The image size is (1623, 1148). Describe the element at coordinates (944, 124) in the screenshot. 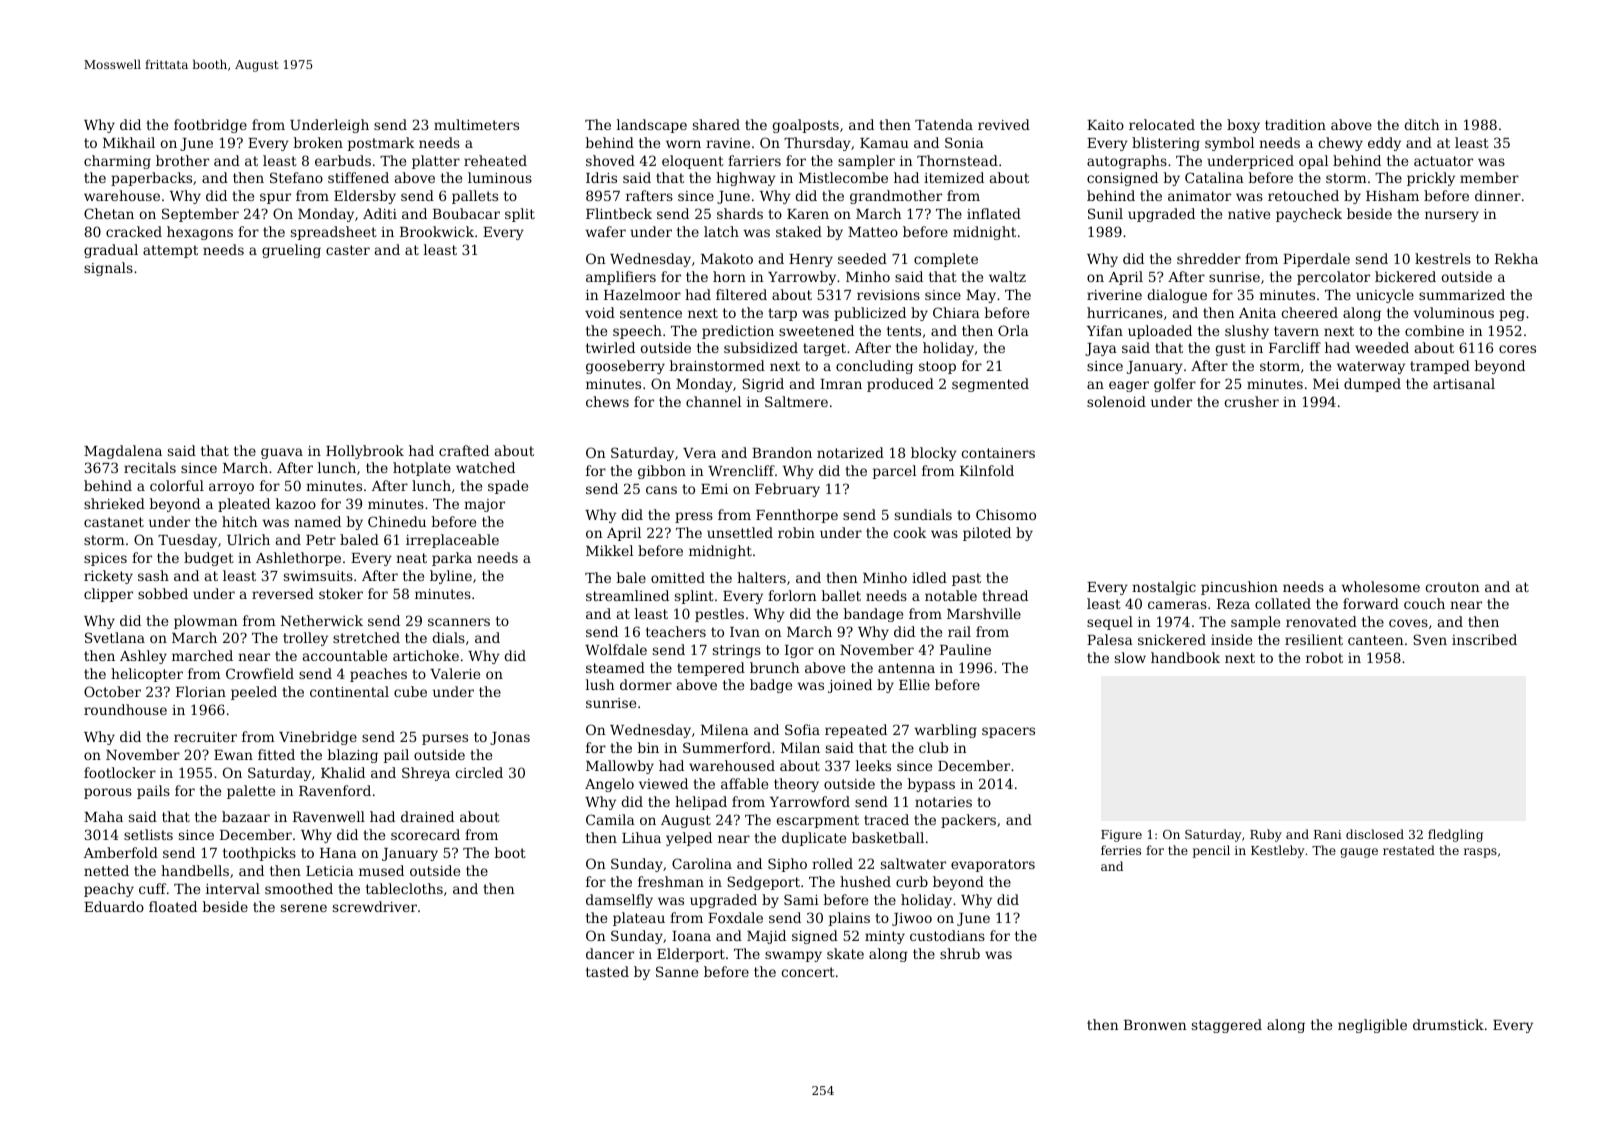

I see `Tatenda` at that location.
